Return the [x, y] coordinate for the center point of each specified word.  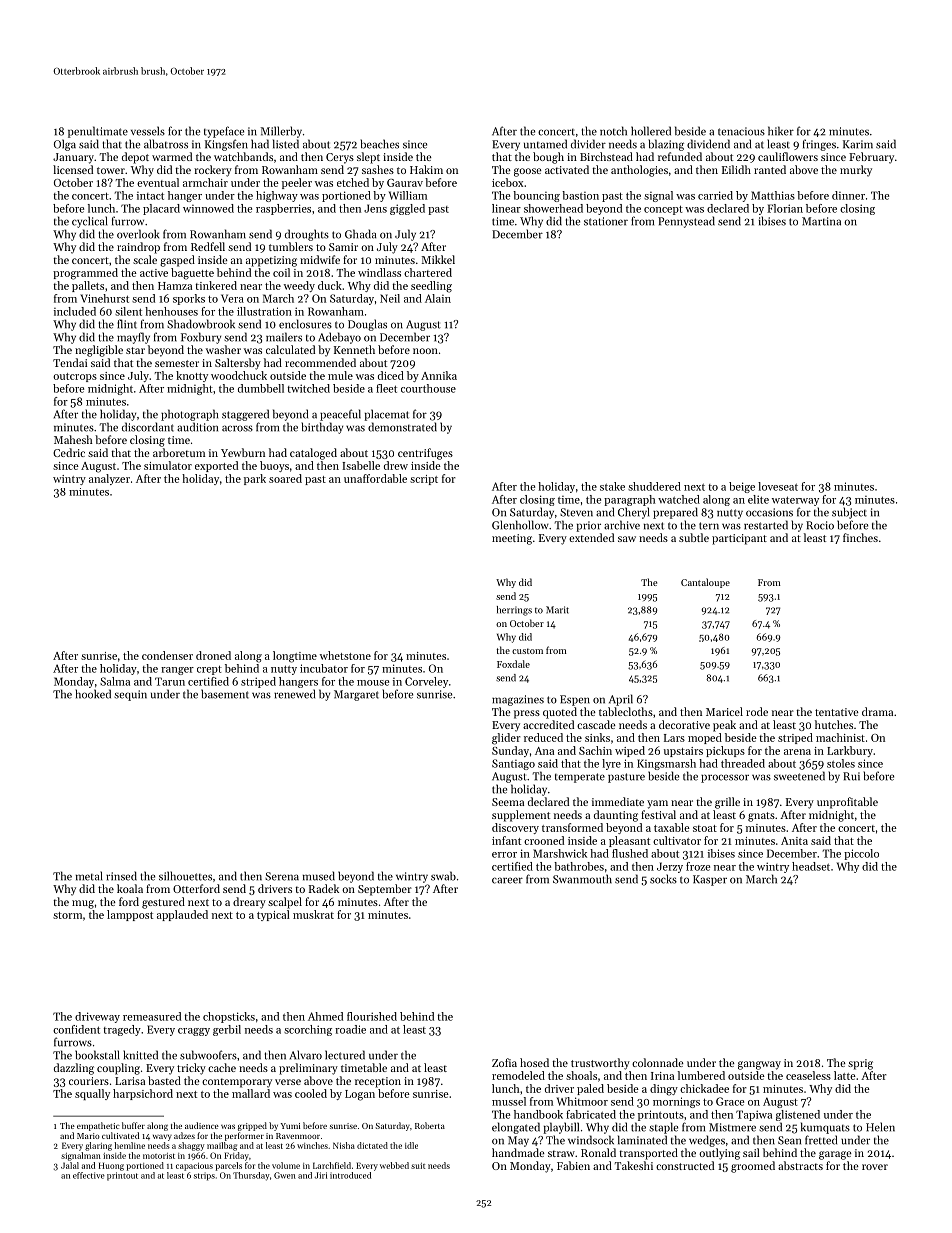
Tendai [70, 362]
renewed [294, 694]
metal [89, 876]
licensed [73, 169]
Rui [851, 776]
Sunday [510, 751]
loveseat [778, 486]
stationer [606, 221]
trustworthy [600, 1064]
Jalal [70, 1165]
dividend [708, 144]
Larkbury [850, 751]
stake [612, 486]
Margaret [356, 695]
